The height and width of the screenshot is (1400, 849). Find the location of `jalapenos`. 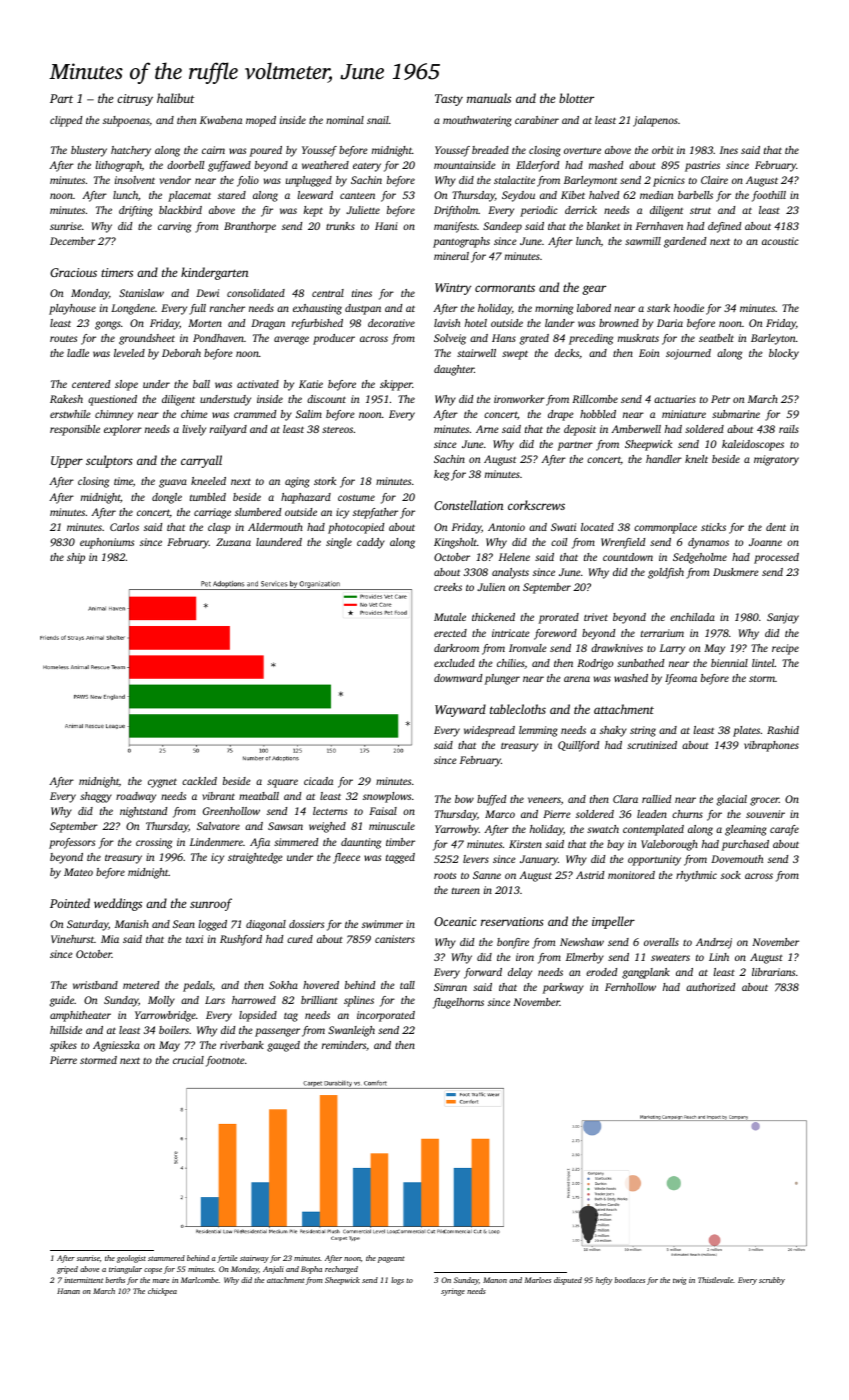

jalapenos is located at coordinates (655, 121).
